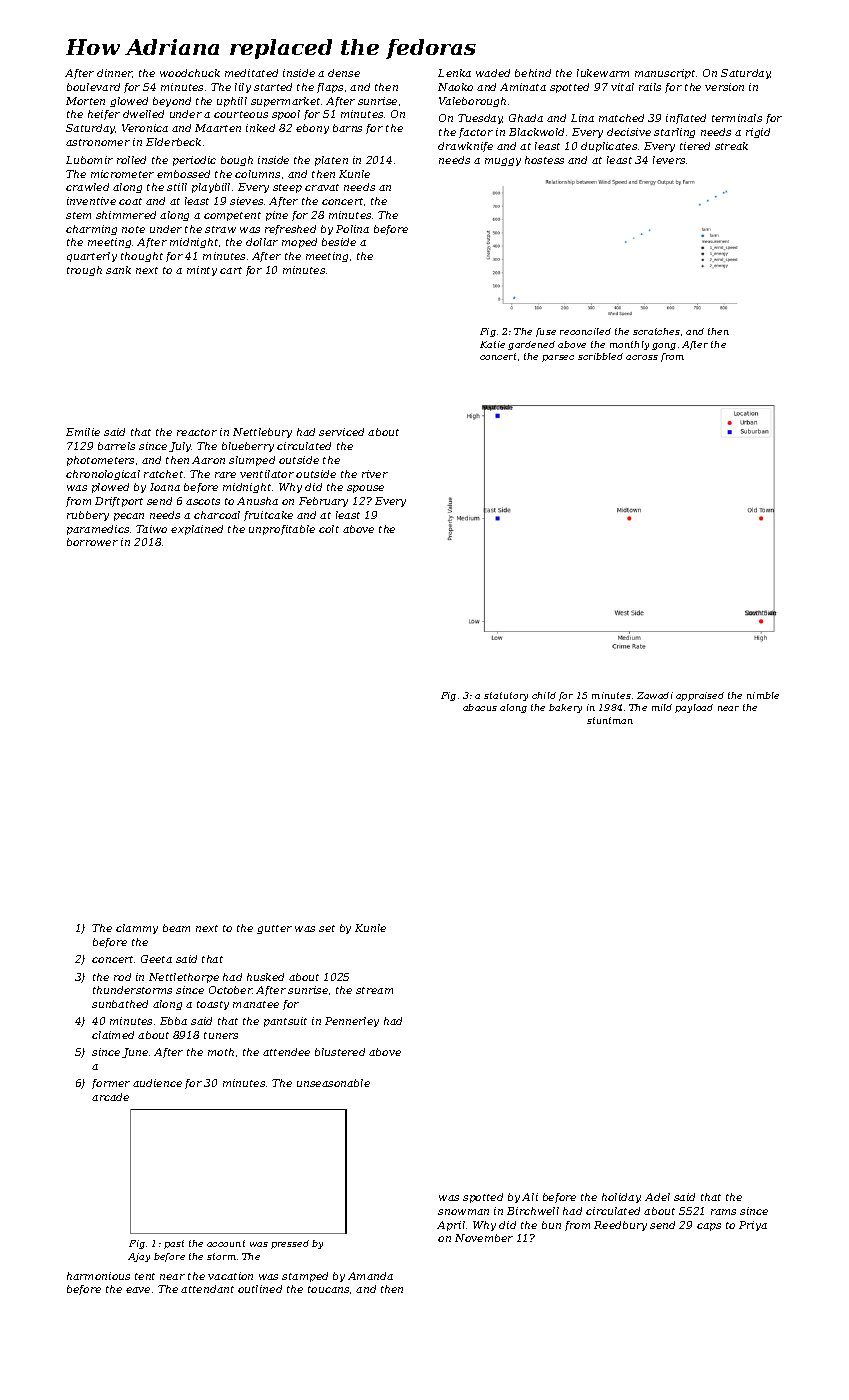 The image size is (849, 1400). What do you see at coordinates (531, 345) in the screenshot?
I see `gardened` at bounding box center [531, 345].
